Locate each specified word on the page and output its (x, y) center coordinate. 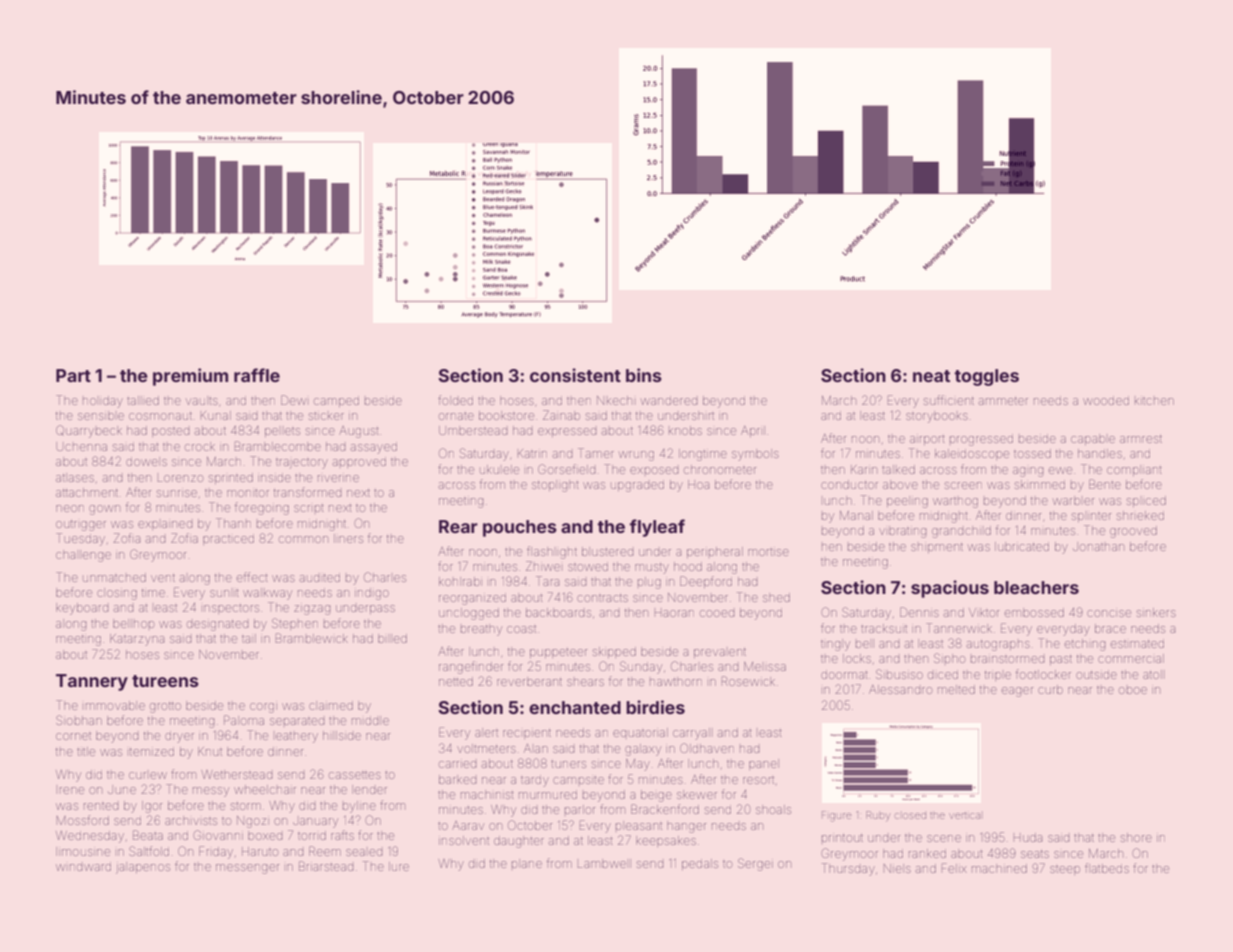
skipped (614, 652)
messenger (247, 869)
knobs (685, 430)
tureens (165, 681)
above (900, 484)
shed (776, 597)
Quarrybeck (89, 431)
